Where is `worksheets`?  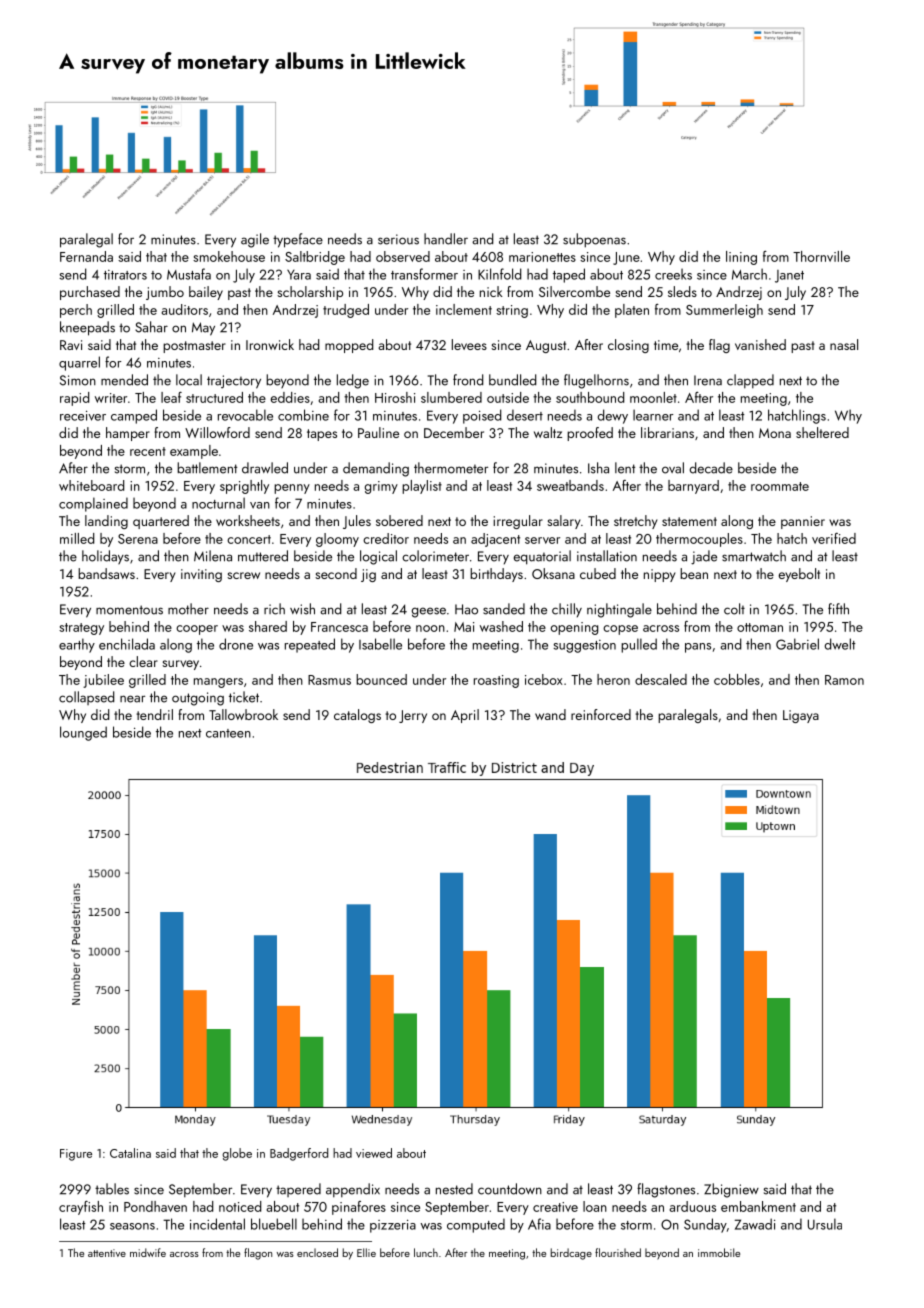
worksheets is located at coordinates (248, 520).
